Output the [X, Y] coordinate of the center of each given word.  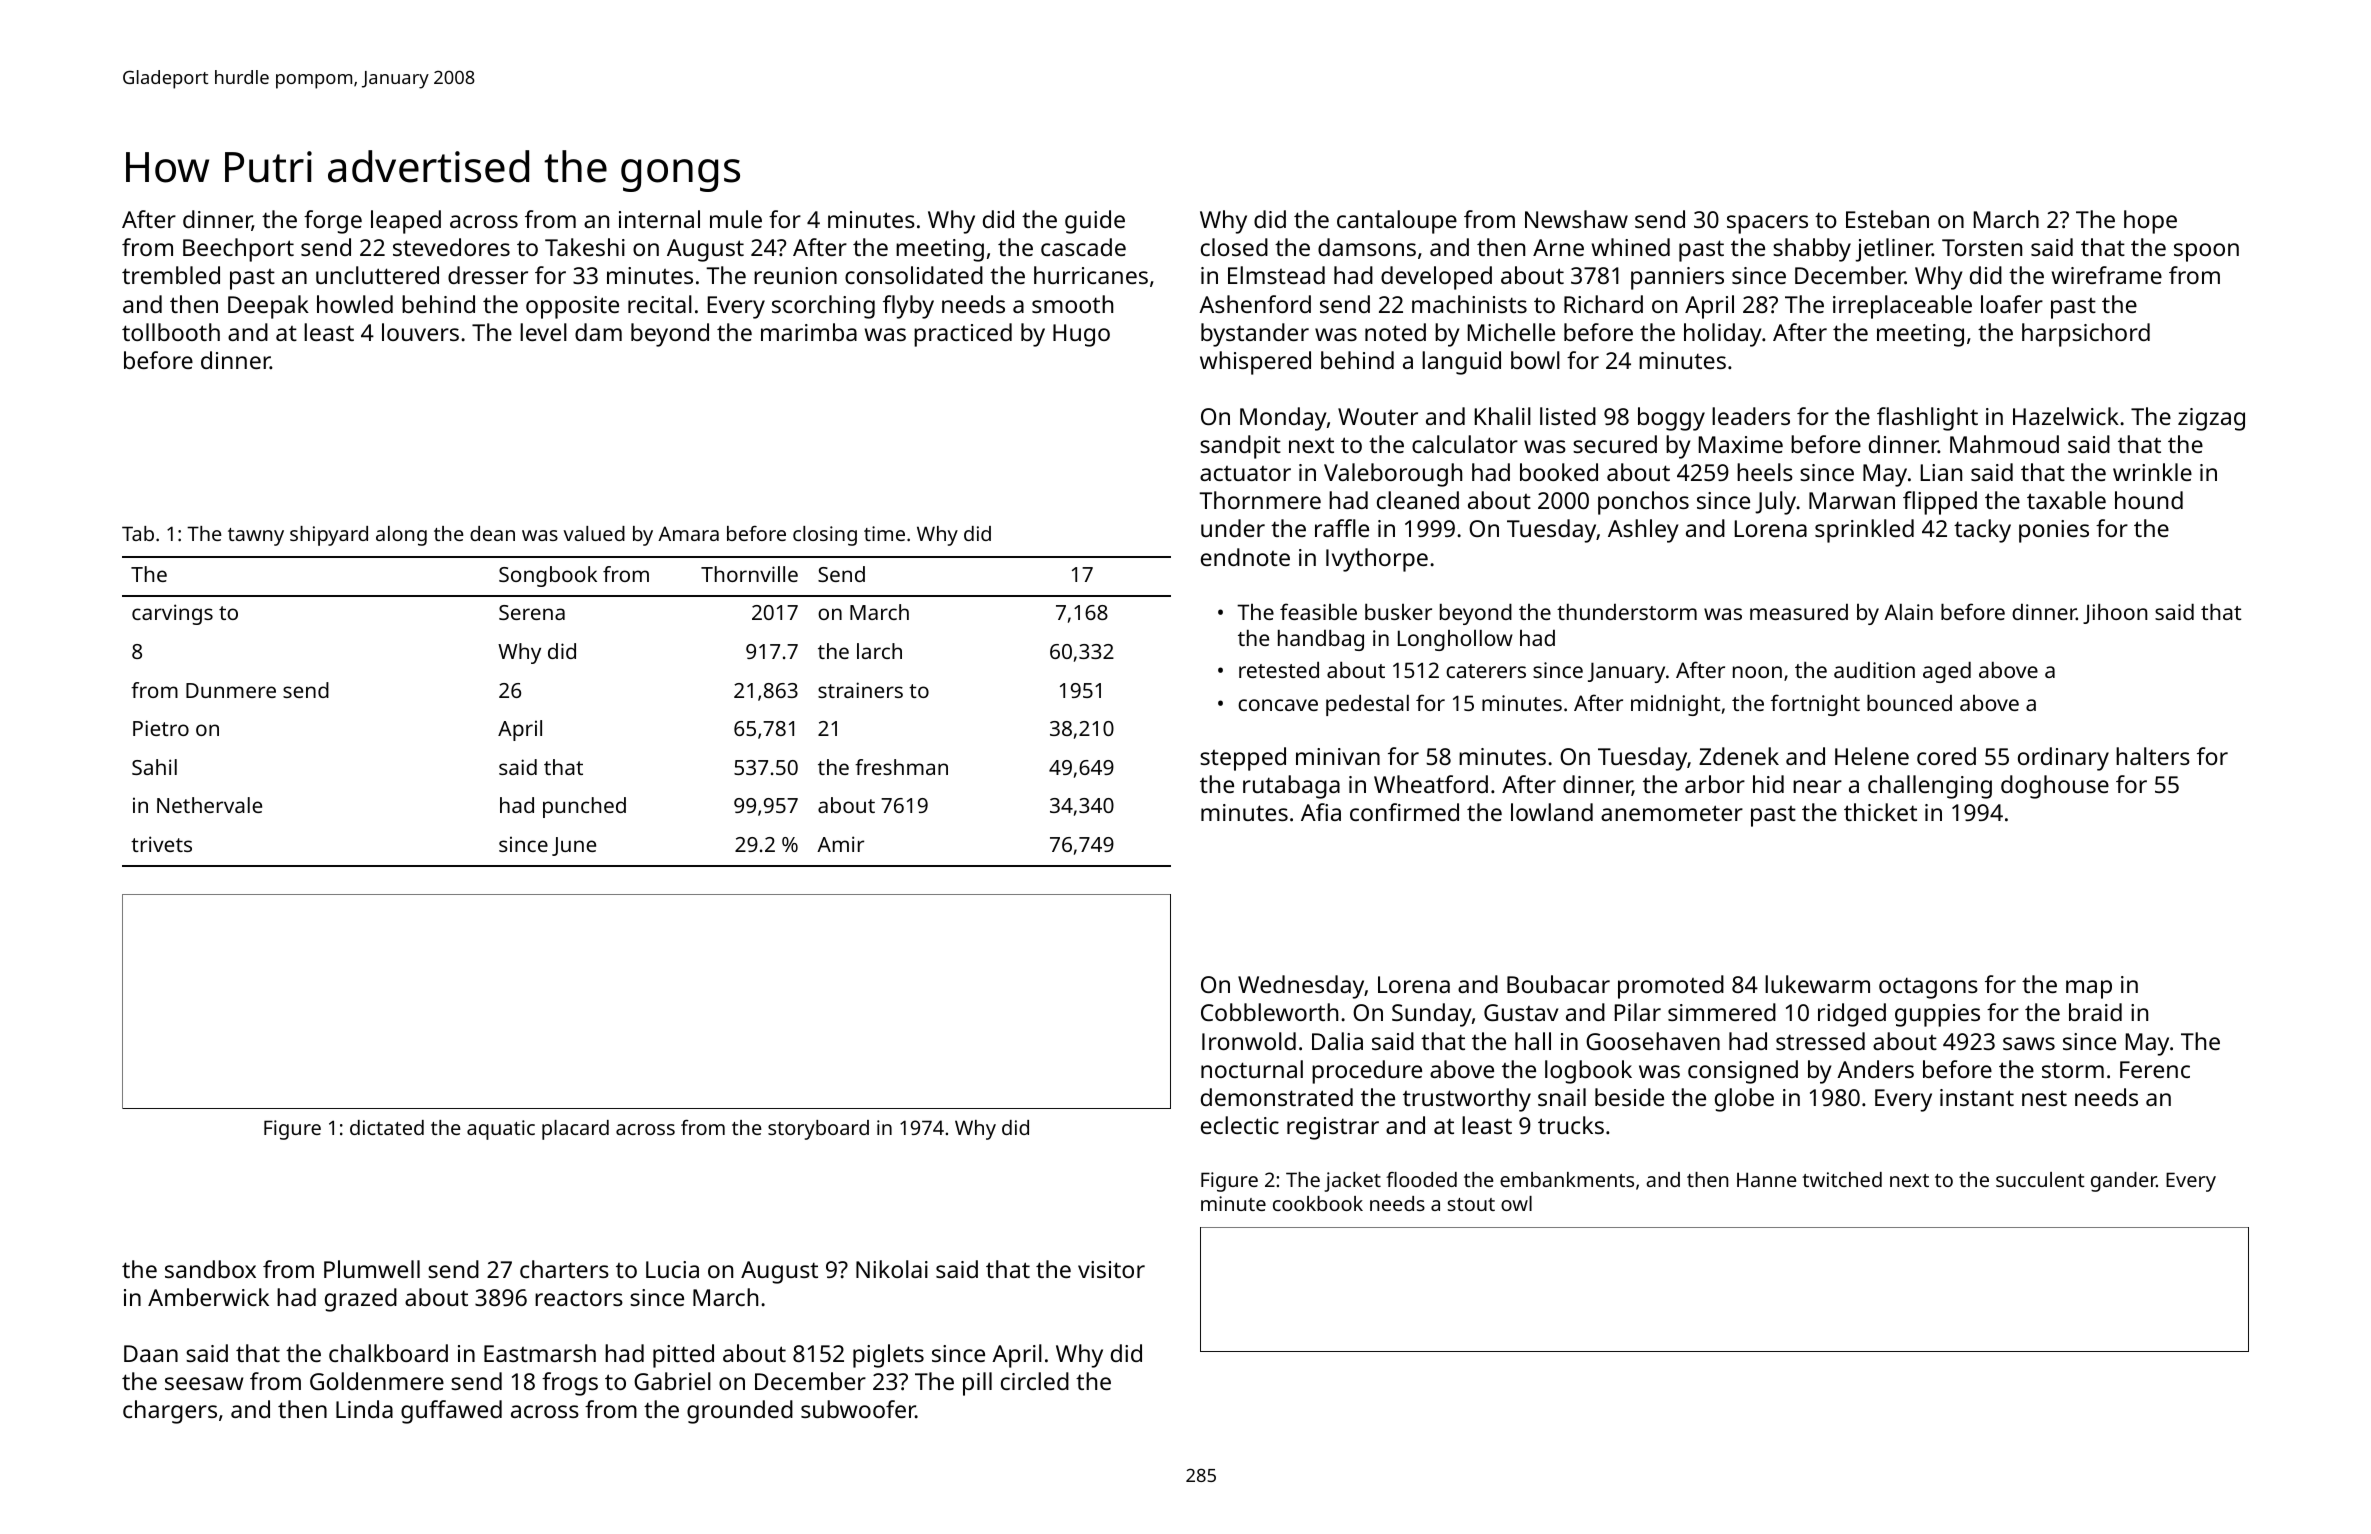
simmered [1722, 1012]
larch [879, 651]
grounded [740, 1412]
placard [575, 1130]
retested [1279, 669]
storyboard [818, 1130]
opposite [572, 307]
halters [2153, 756]
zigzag [2211, 419]
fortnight [1815, 705]
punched [584, 807]
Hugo [1081, 335]
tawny [256, 537]
